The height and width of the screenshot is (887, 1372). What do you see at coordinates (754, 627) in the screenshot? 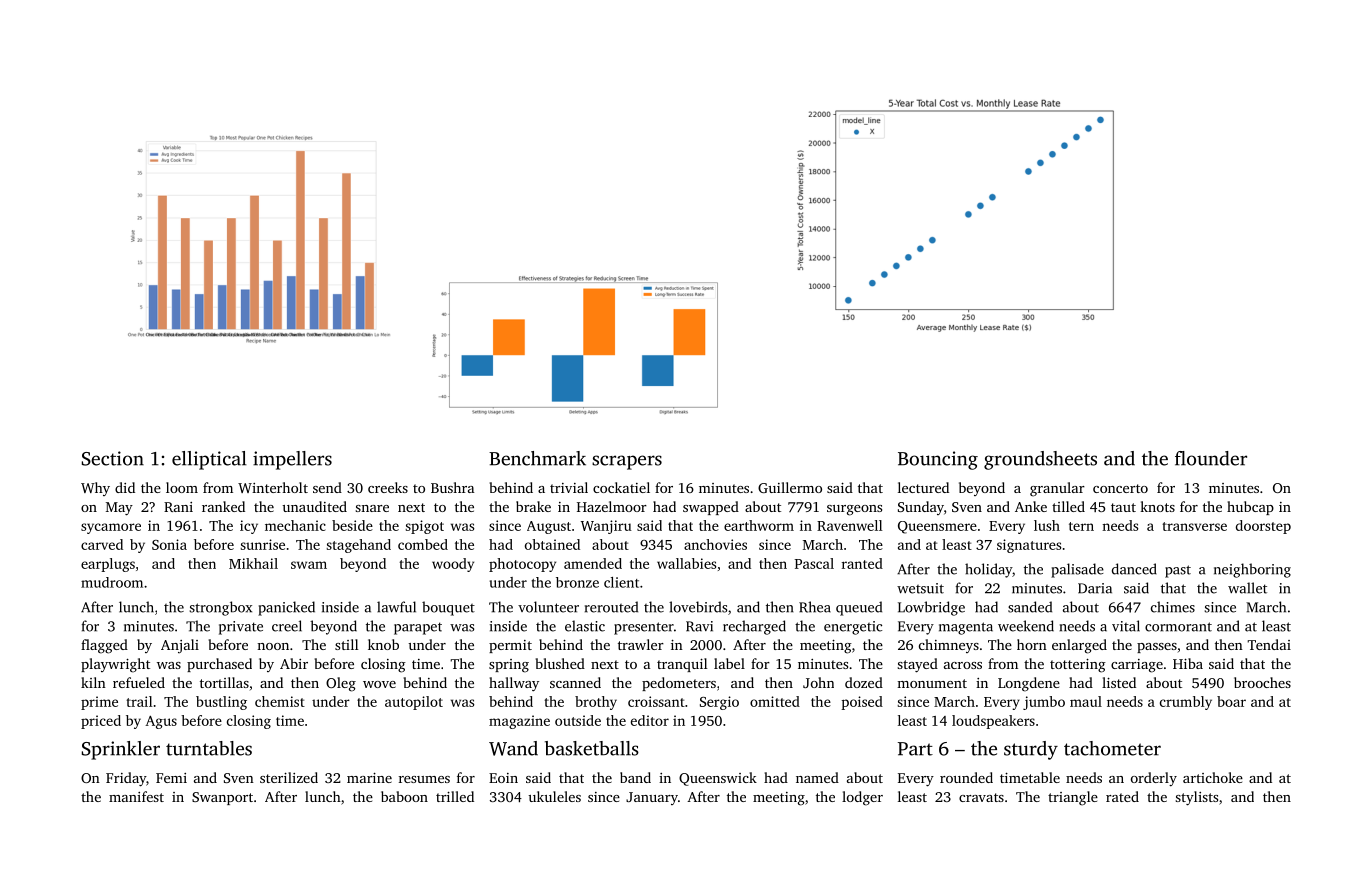
I see `recharged` at bounding box center [754, 627].
